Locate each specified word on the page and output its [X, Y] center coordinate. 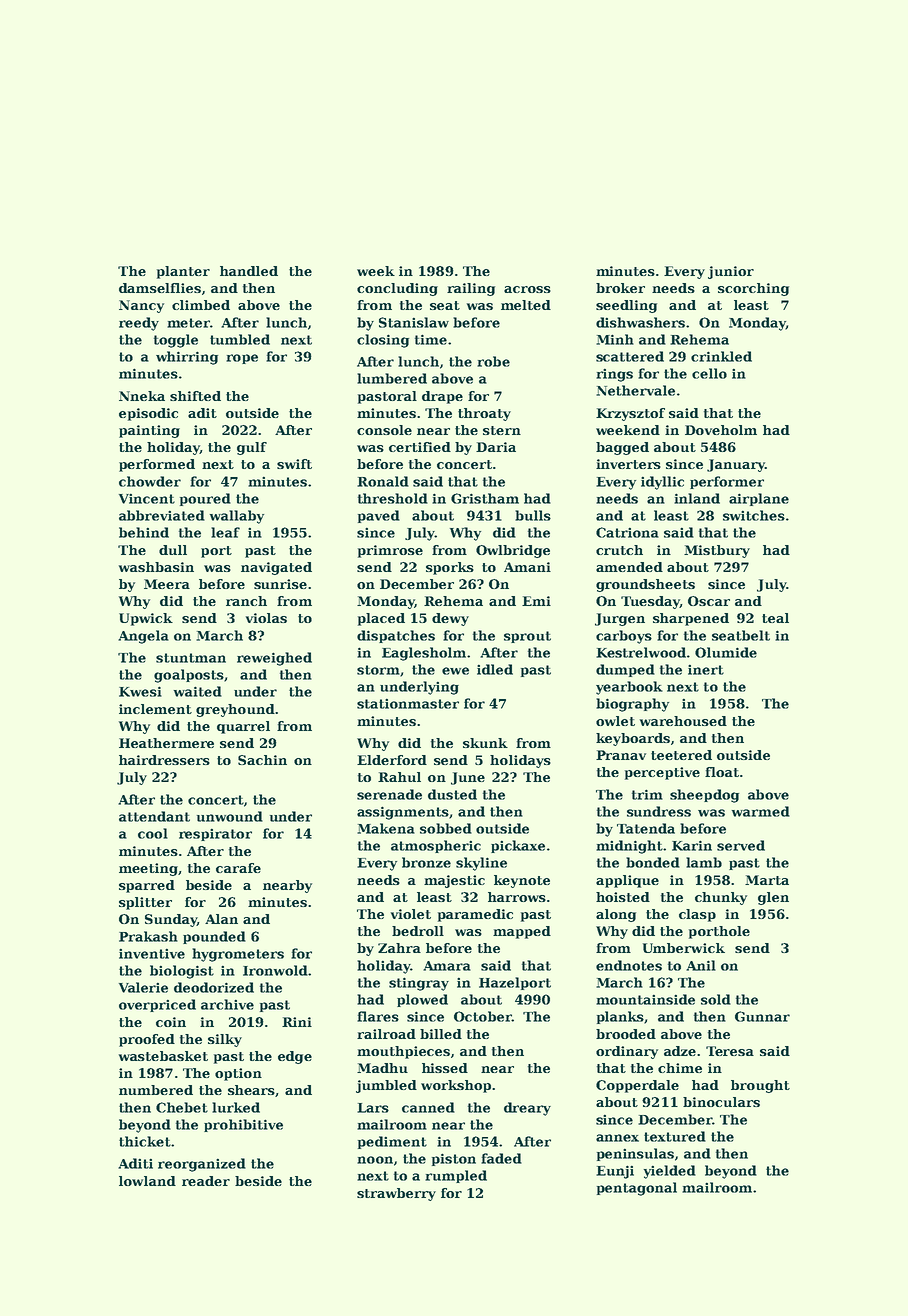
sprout [527, 637]
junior [731, 272]
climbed [201, 305]
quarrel [243, 727]
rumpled [456, 1176]
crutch [619, 550]
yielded [670, 1172]
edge [295, 1057]
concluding [397, 289]
